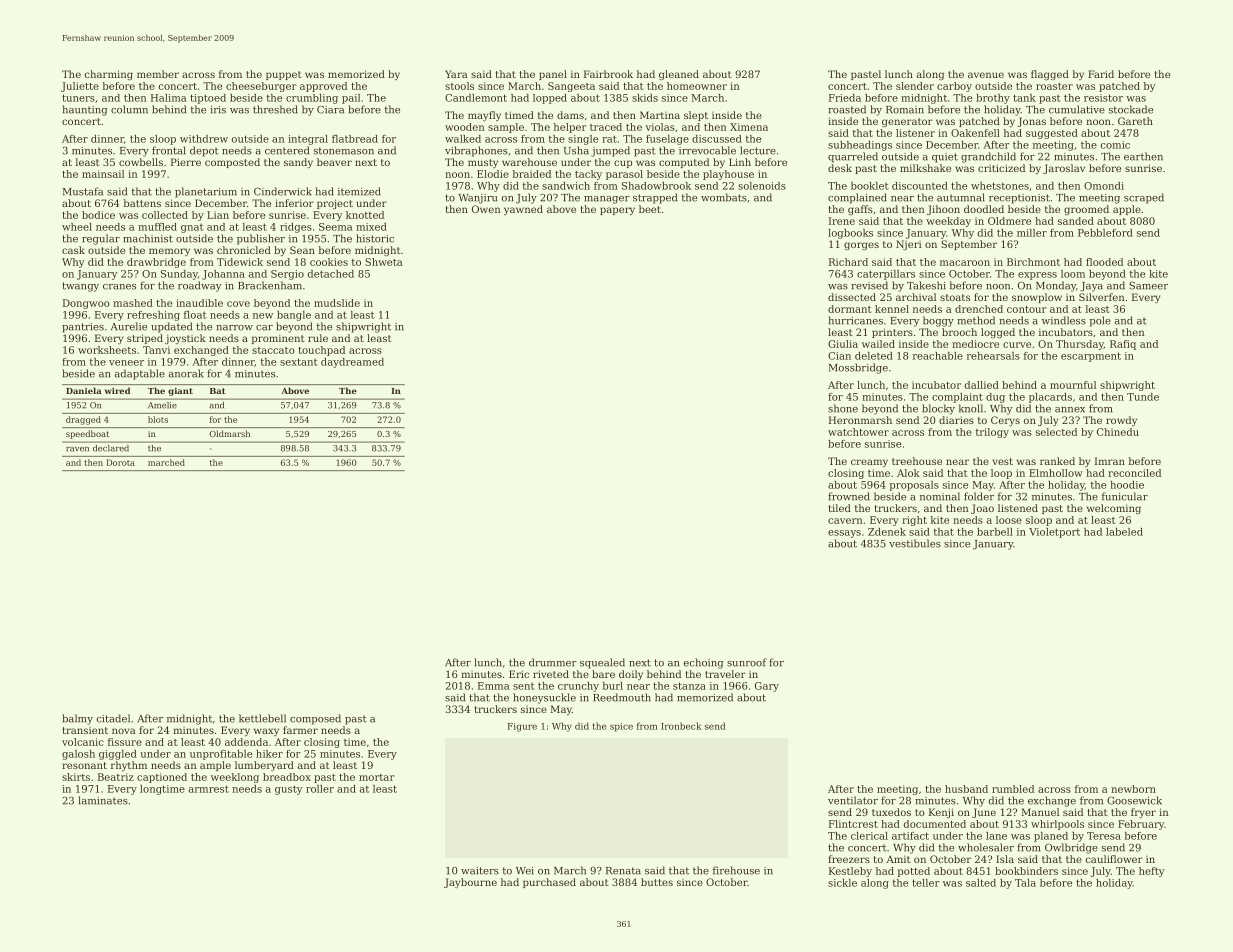 The height and width of the image is (952, 1233). What do you see at coordinates (158, 74) in the image?
I see `member` at bounding box center [158, 74].
